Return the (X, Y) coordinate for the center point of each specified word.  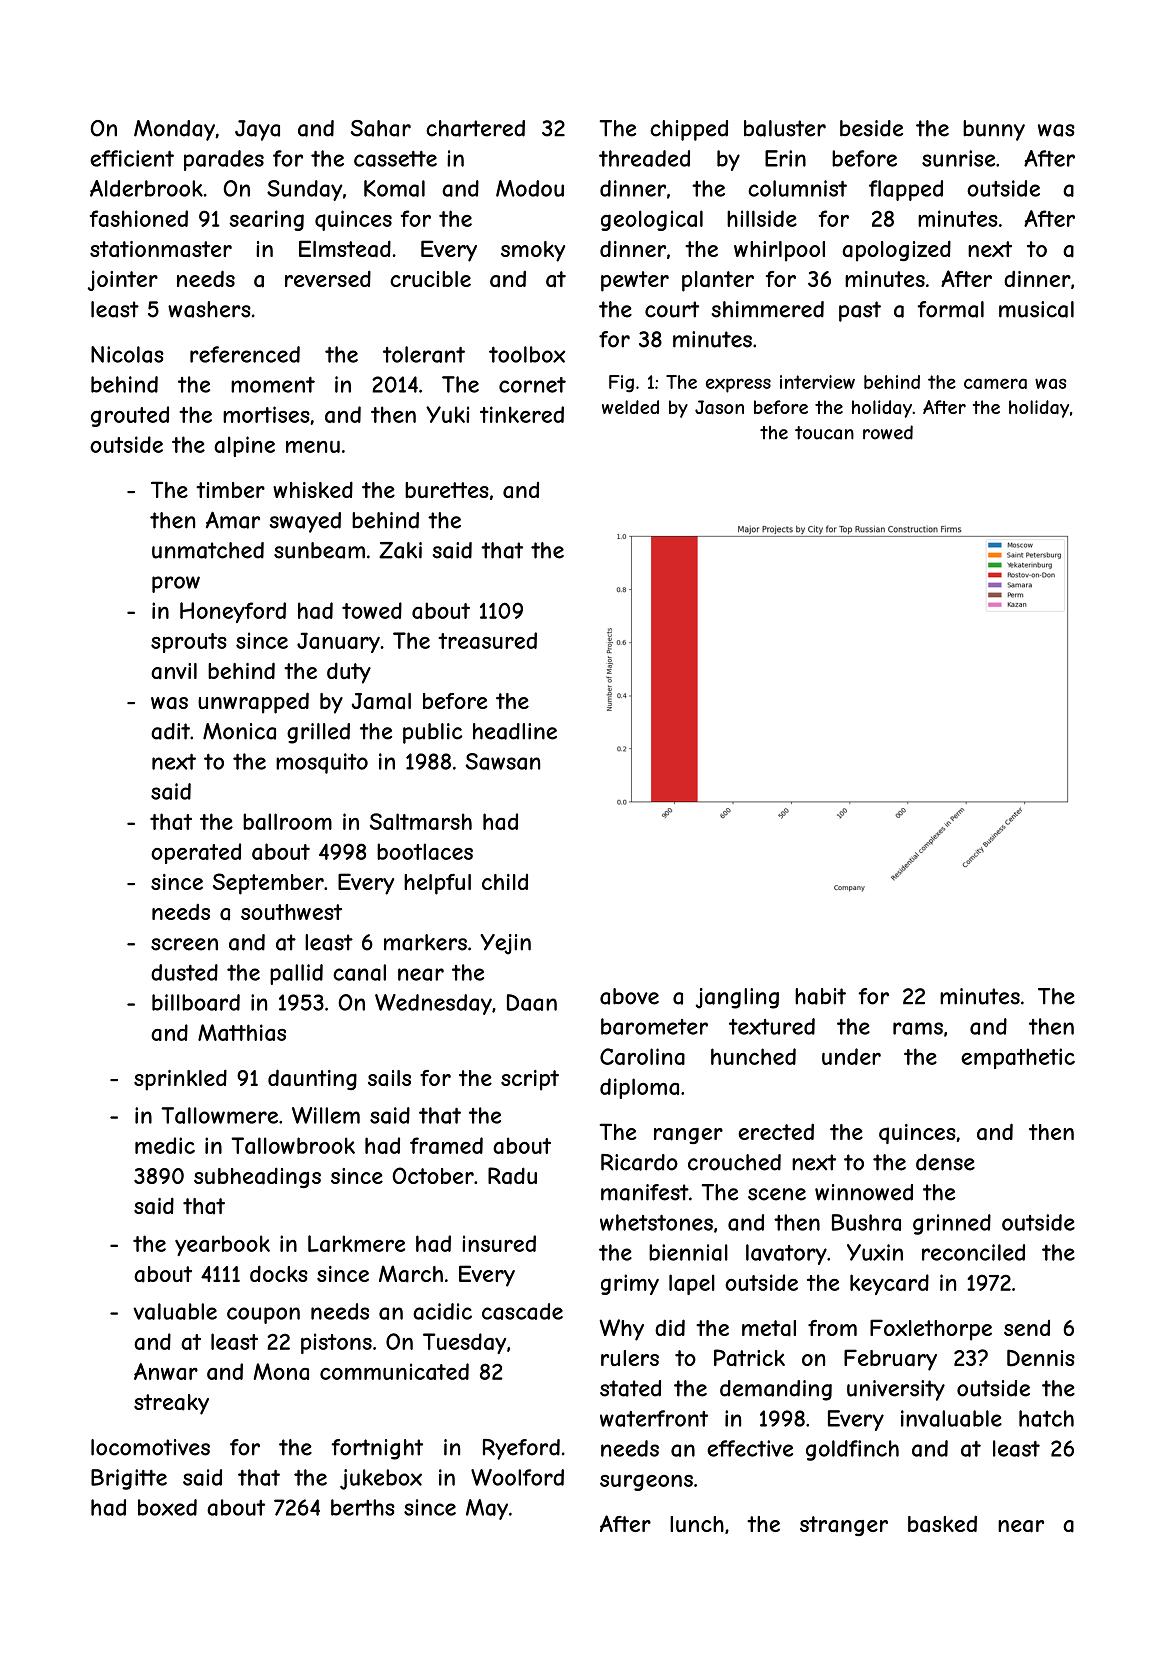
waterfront (654, 1418)
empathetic (1018, 1058)
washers (209, 309)
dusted (184, 972)
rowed (888, 432)
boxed (167, 1507)
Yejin (505, 944)
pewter (635, 281)
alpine (244, 446)
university (896, 1390)
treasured (487, 640)
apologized (896, 251)
